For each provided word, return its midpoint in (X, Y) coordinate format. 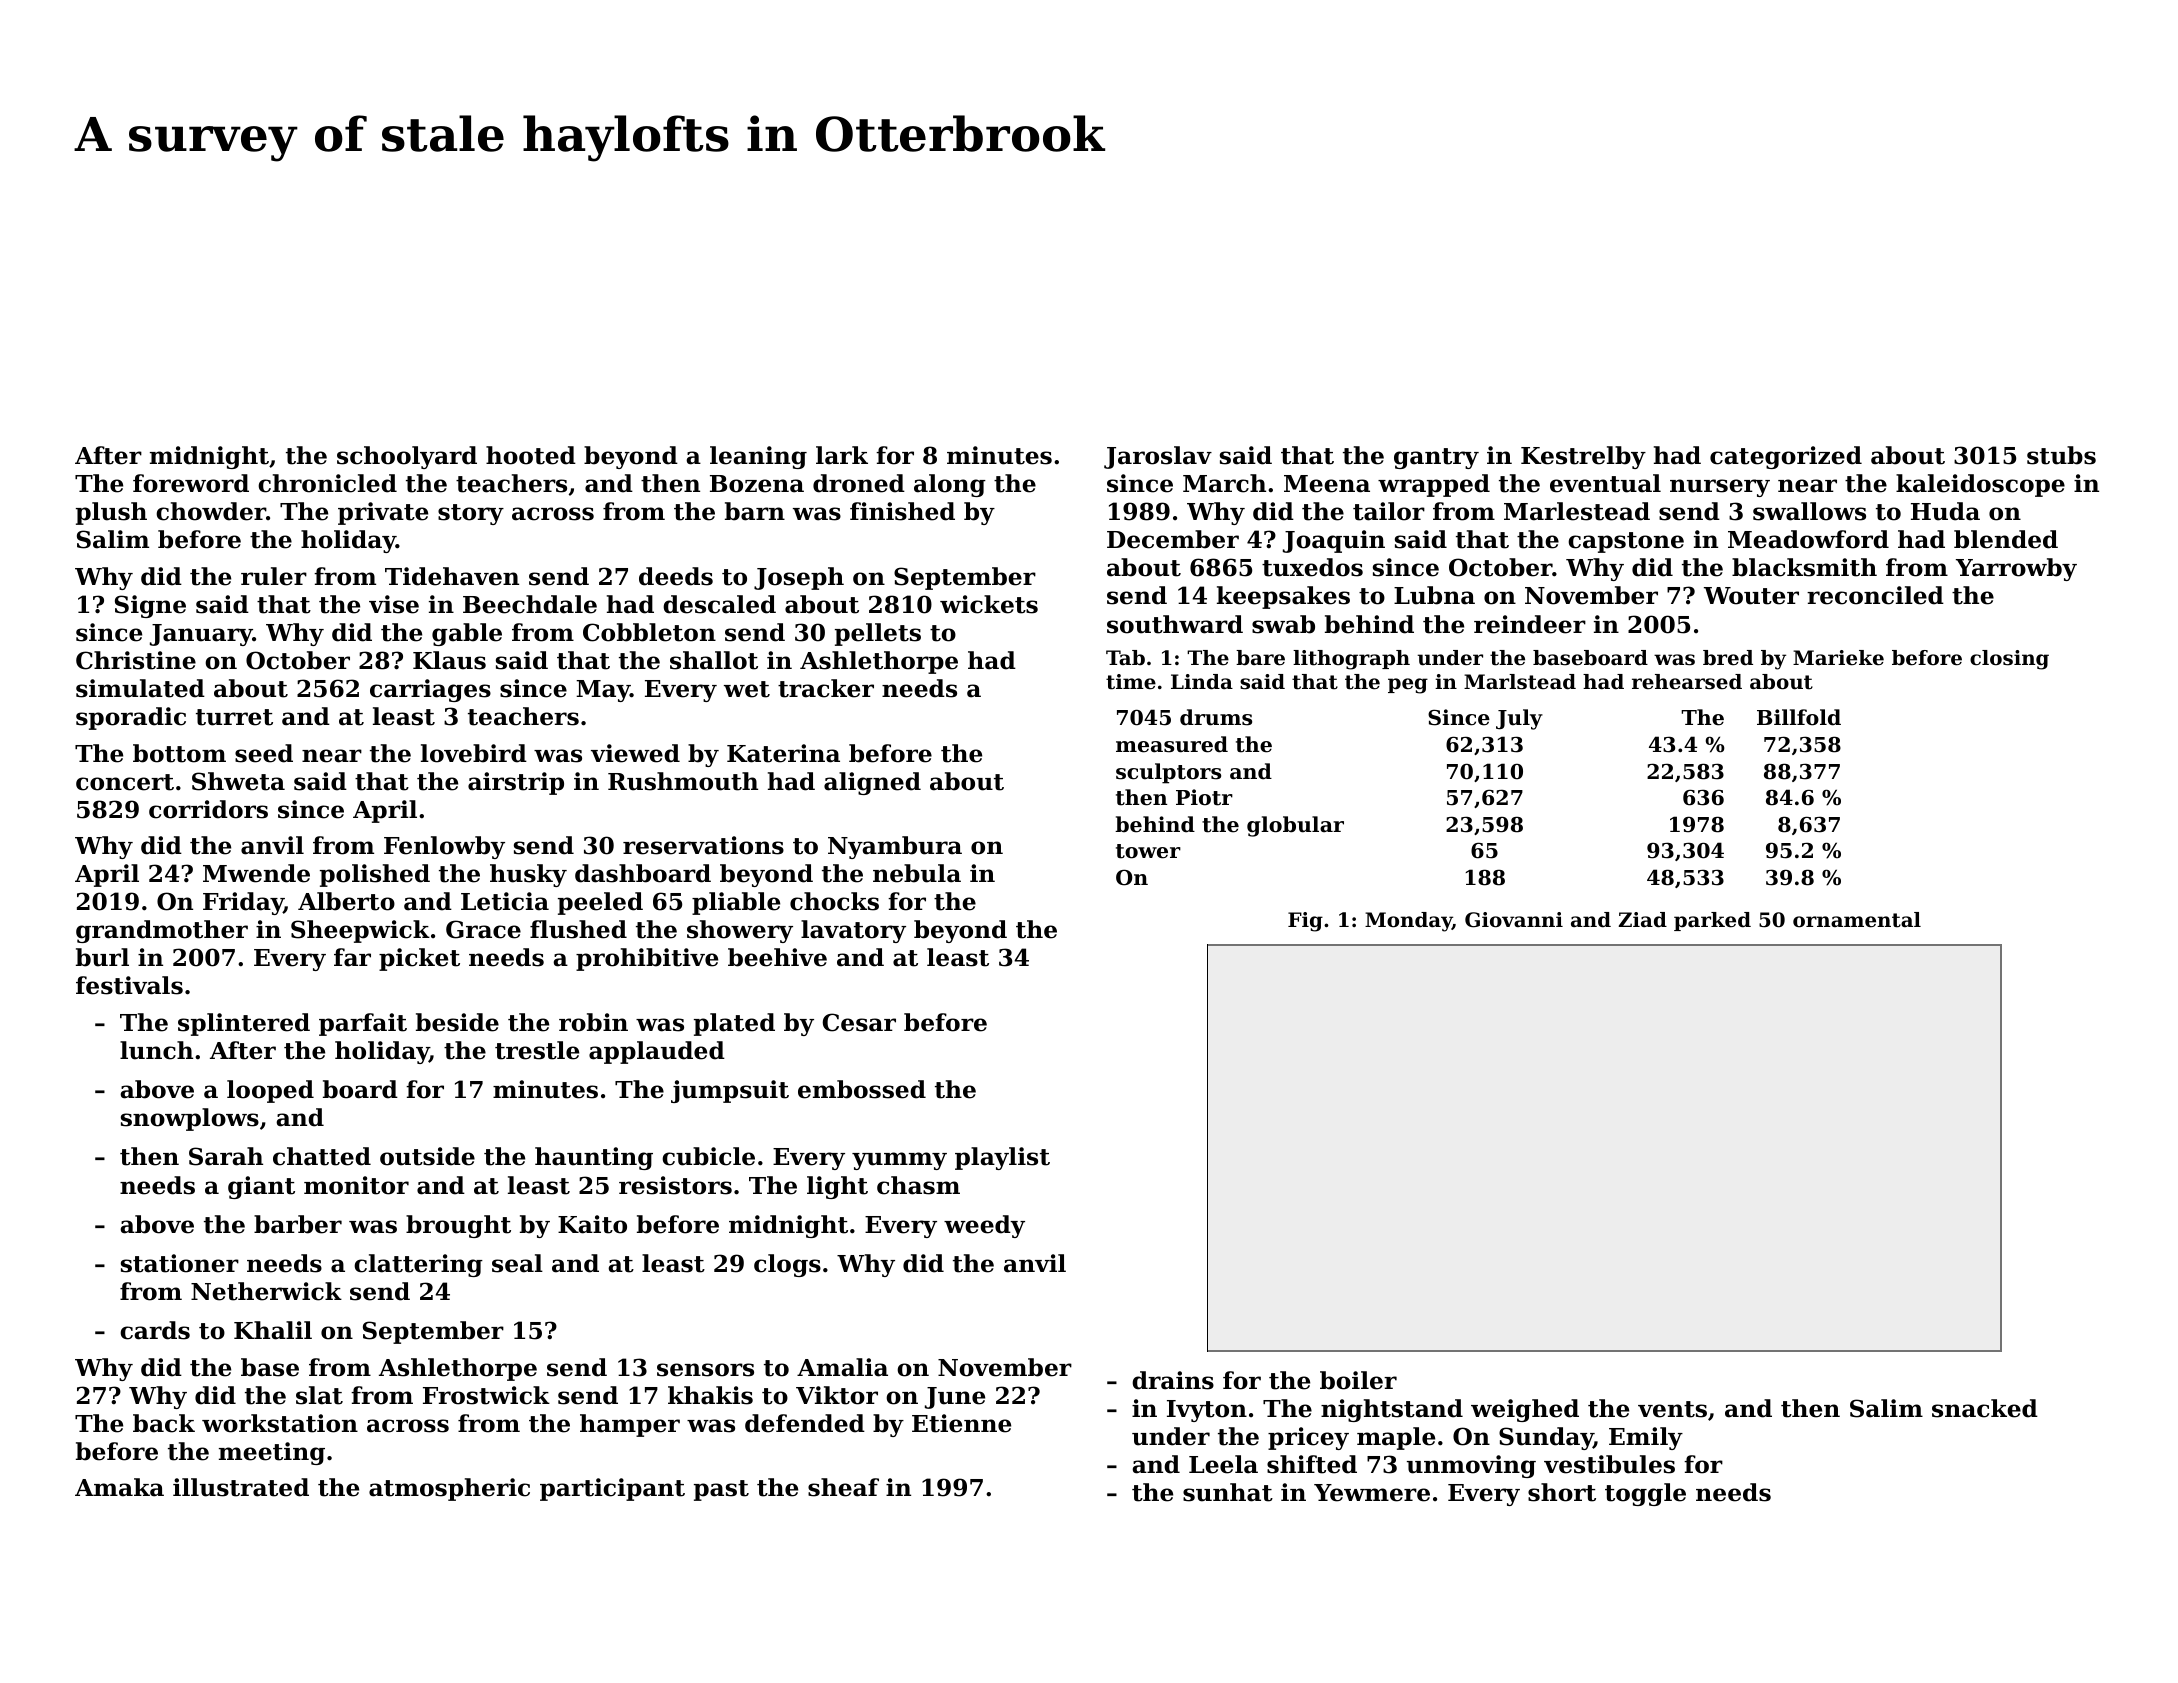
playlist (1002, 1158)
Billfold (1799, 717)
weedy (984, 1226)
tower (1148, 851)
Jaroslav (1158, 457)
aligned (872, 783)
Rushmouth (683, 781)
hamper (630, 1425)
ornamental (1857, 920)
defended (805, 1423)
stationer (180, 1263)
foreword (191, 483)
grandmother (162, 931)
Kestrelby (1583, 457)
